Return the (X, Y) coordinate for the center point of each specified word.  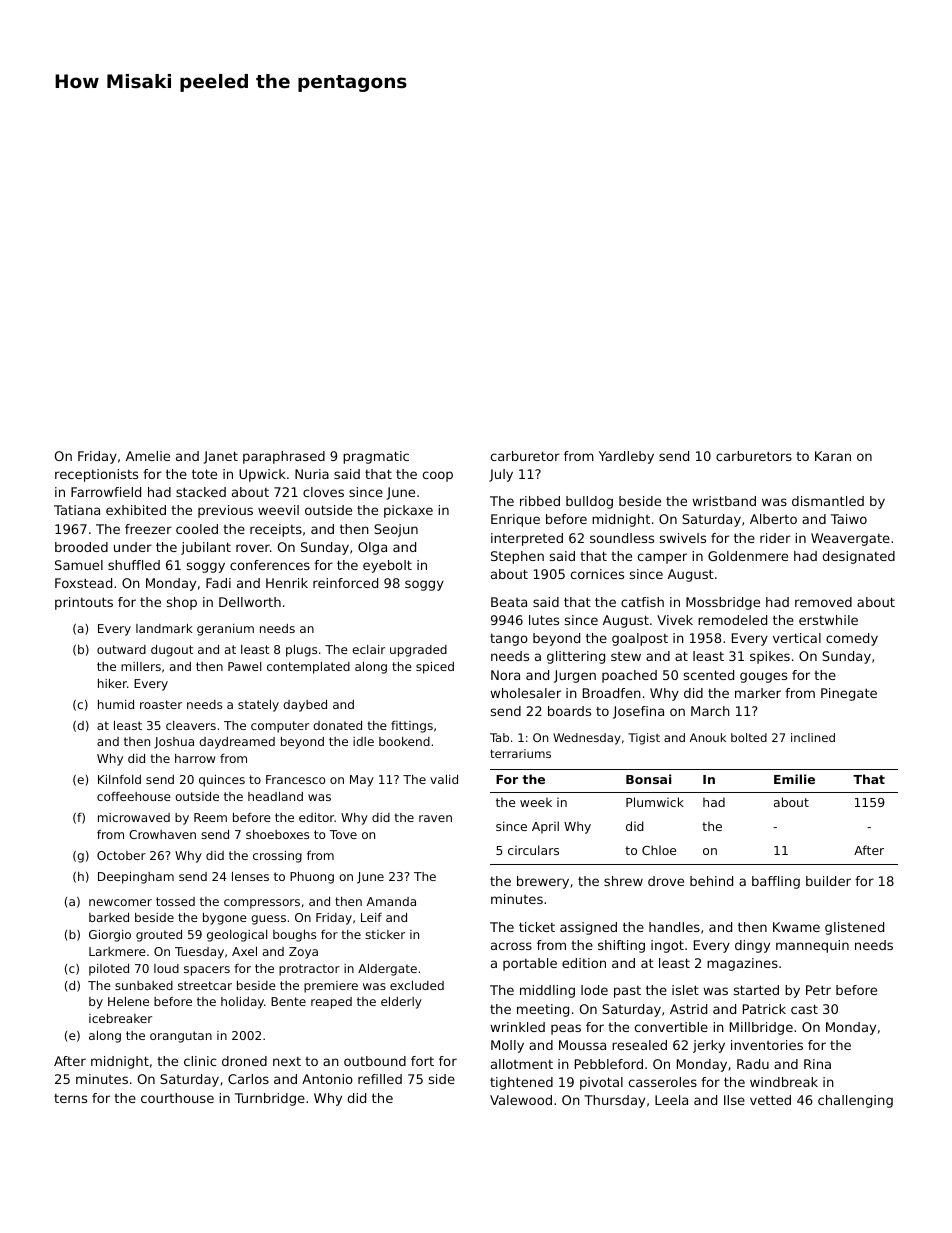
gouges (763, 677)
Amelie (148, 456)
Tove (343, 834)
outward (121, 649)
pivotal (601, 1083)
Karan (833, 456)
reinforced (345, 583)
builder (828, 881)
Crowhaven (162, 834)
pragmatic (376, 457)
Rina (817, 1064)
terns (70, 1098)
